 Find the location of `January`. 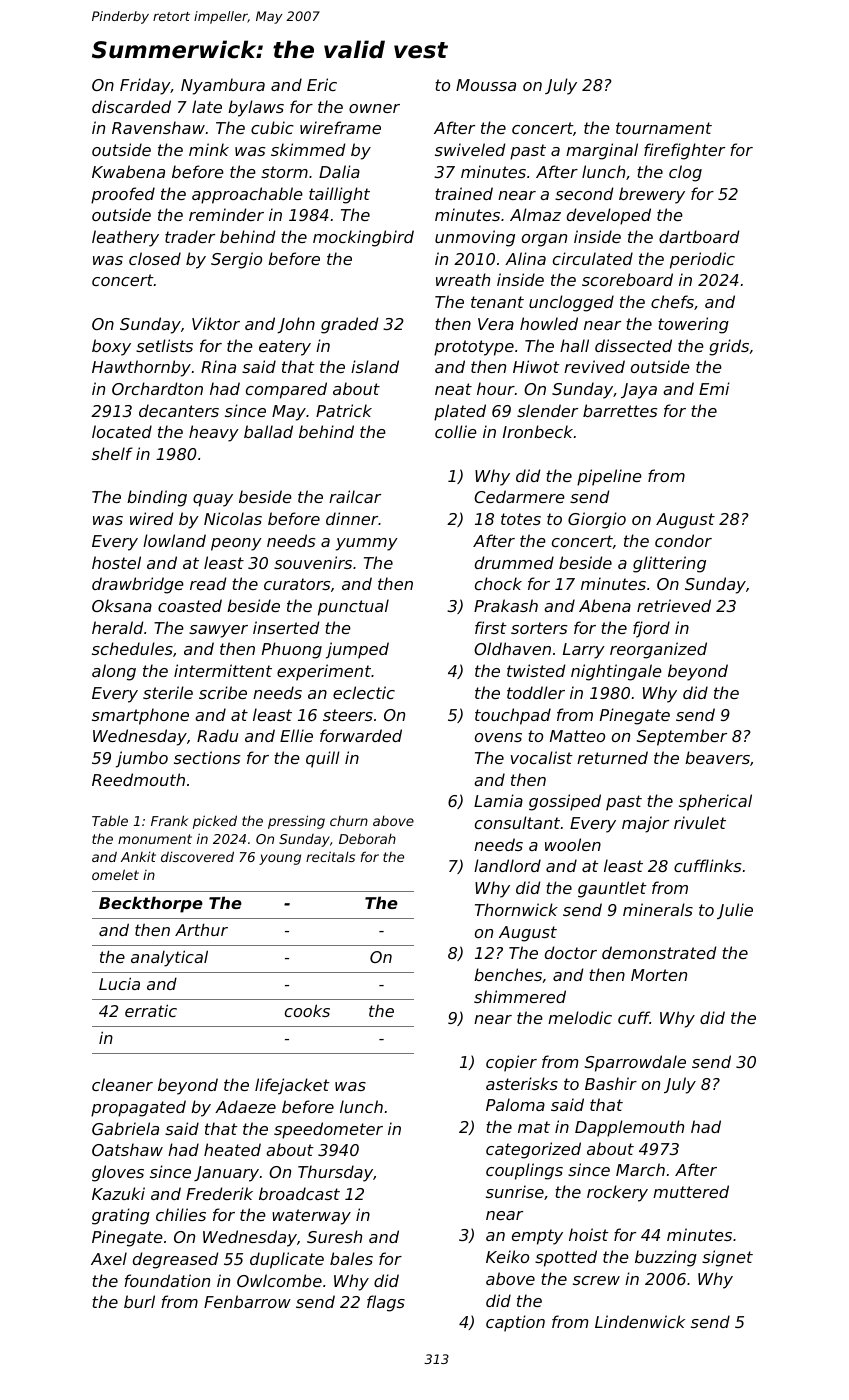

January is located at coordinates (226, 1174).
